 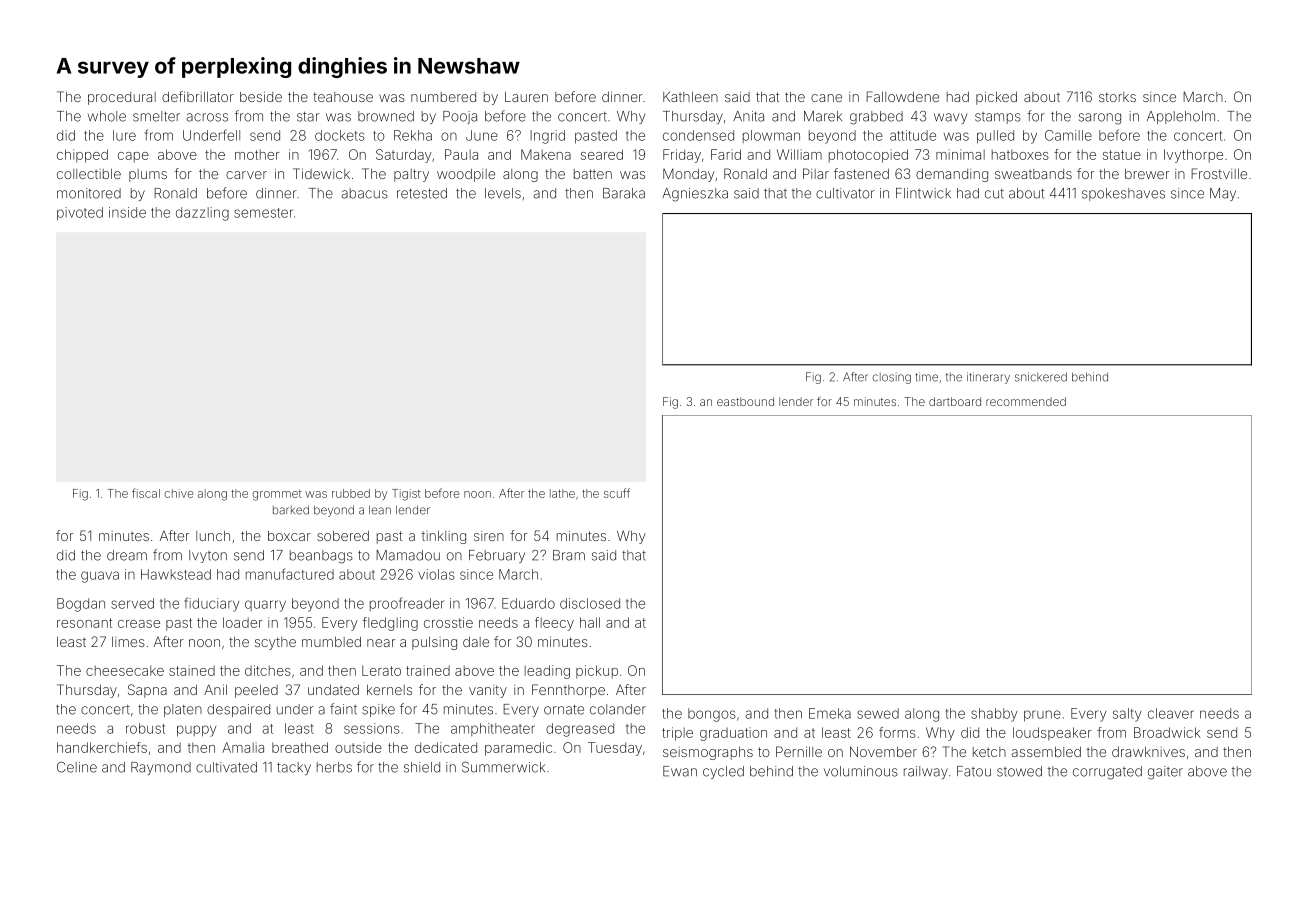 What do you see at coordinates (891, 378) in the screenshot?
I see `closing` at bounding box center [891, 378].
